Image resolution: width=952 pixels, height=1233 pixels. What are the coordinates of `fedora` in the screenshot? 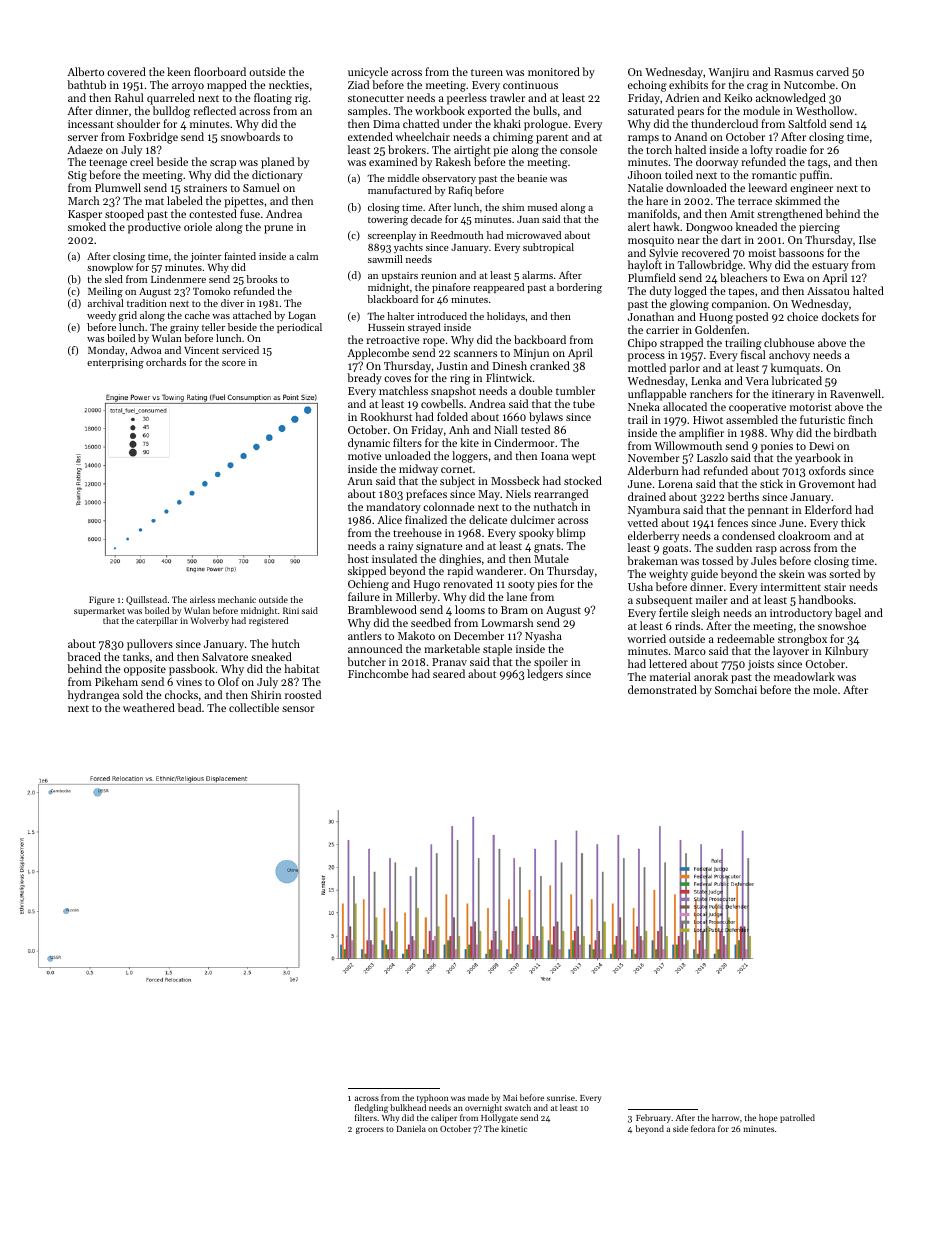 It's located at (703, 1128).
